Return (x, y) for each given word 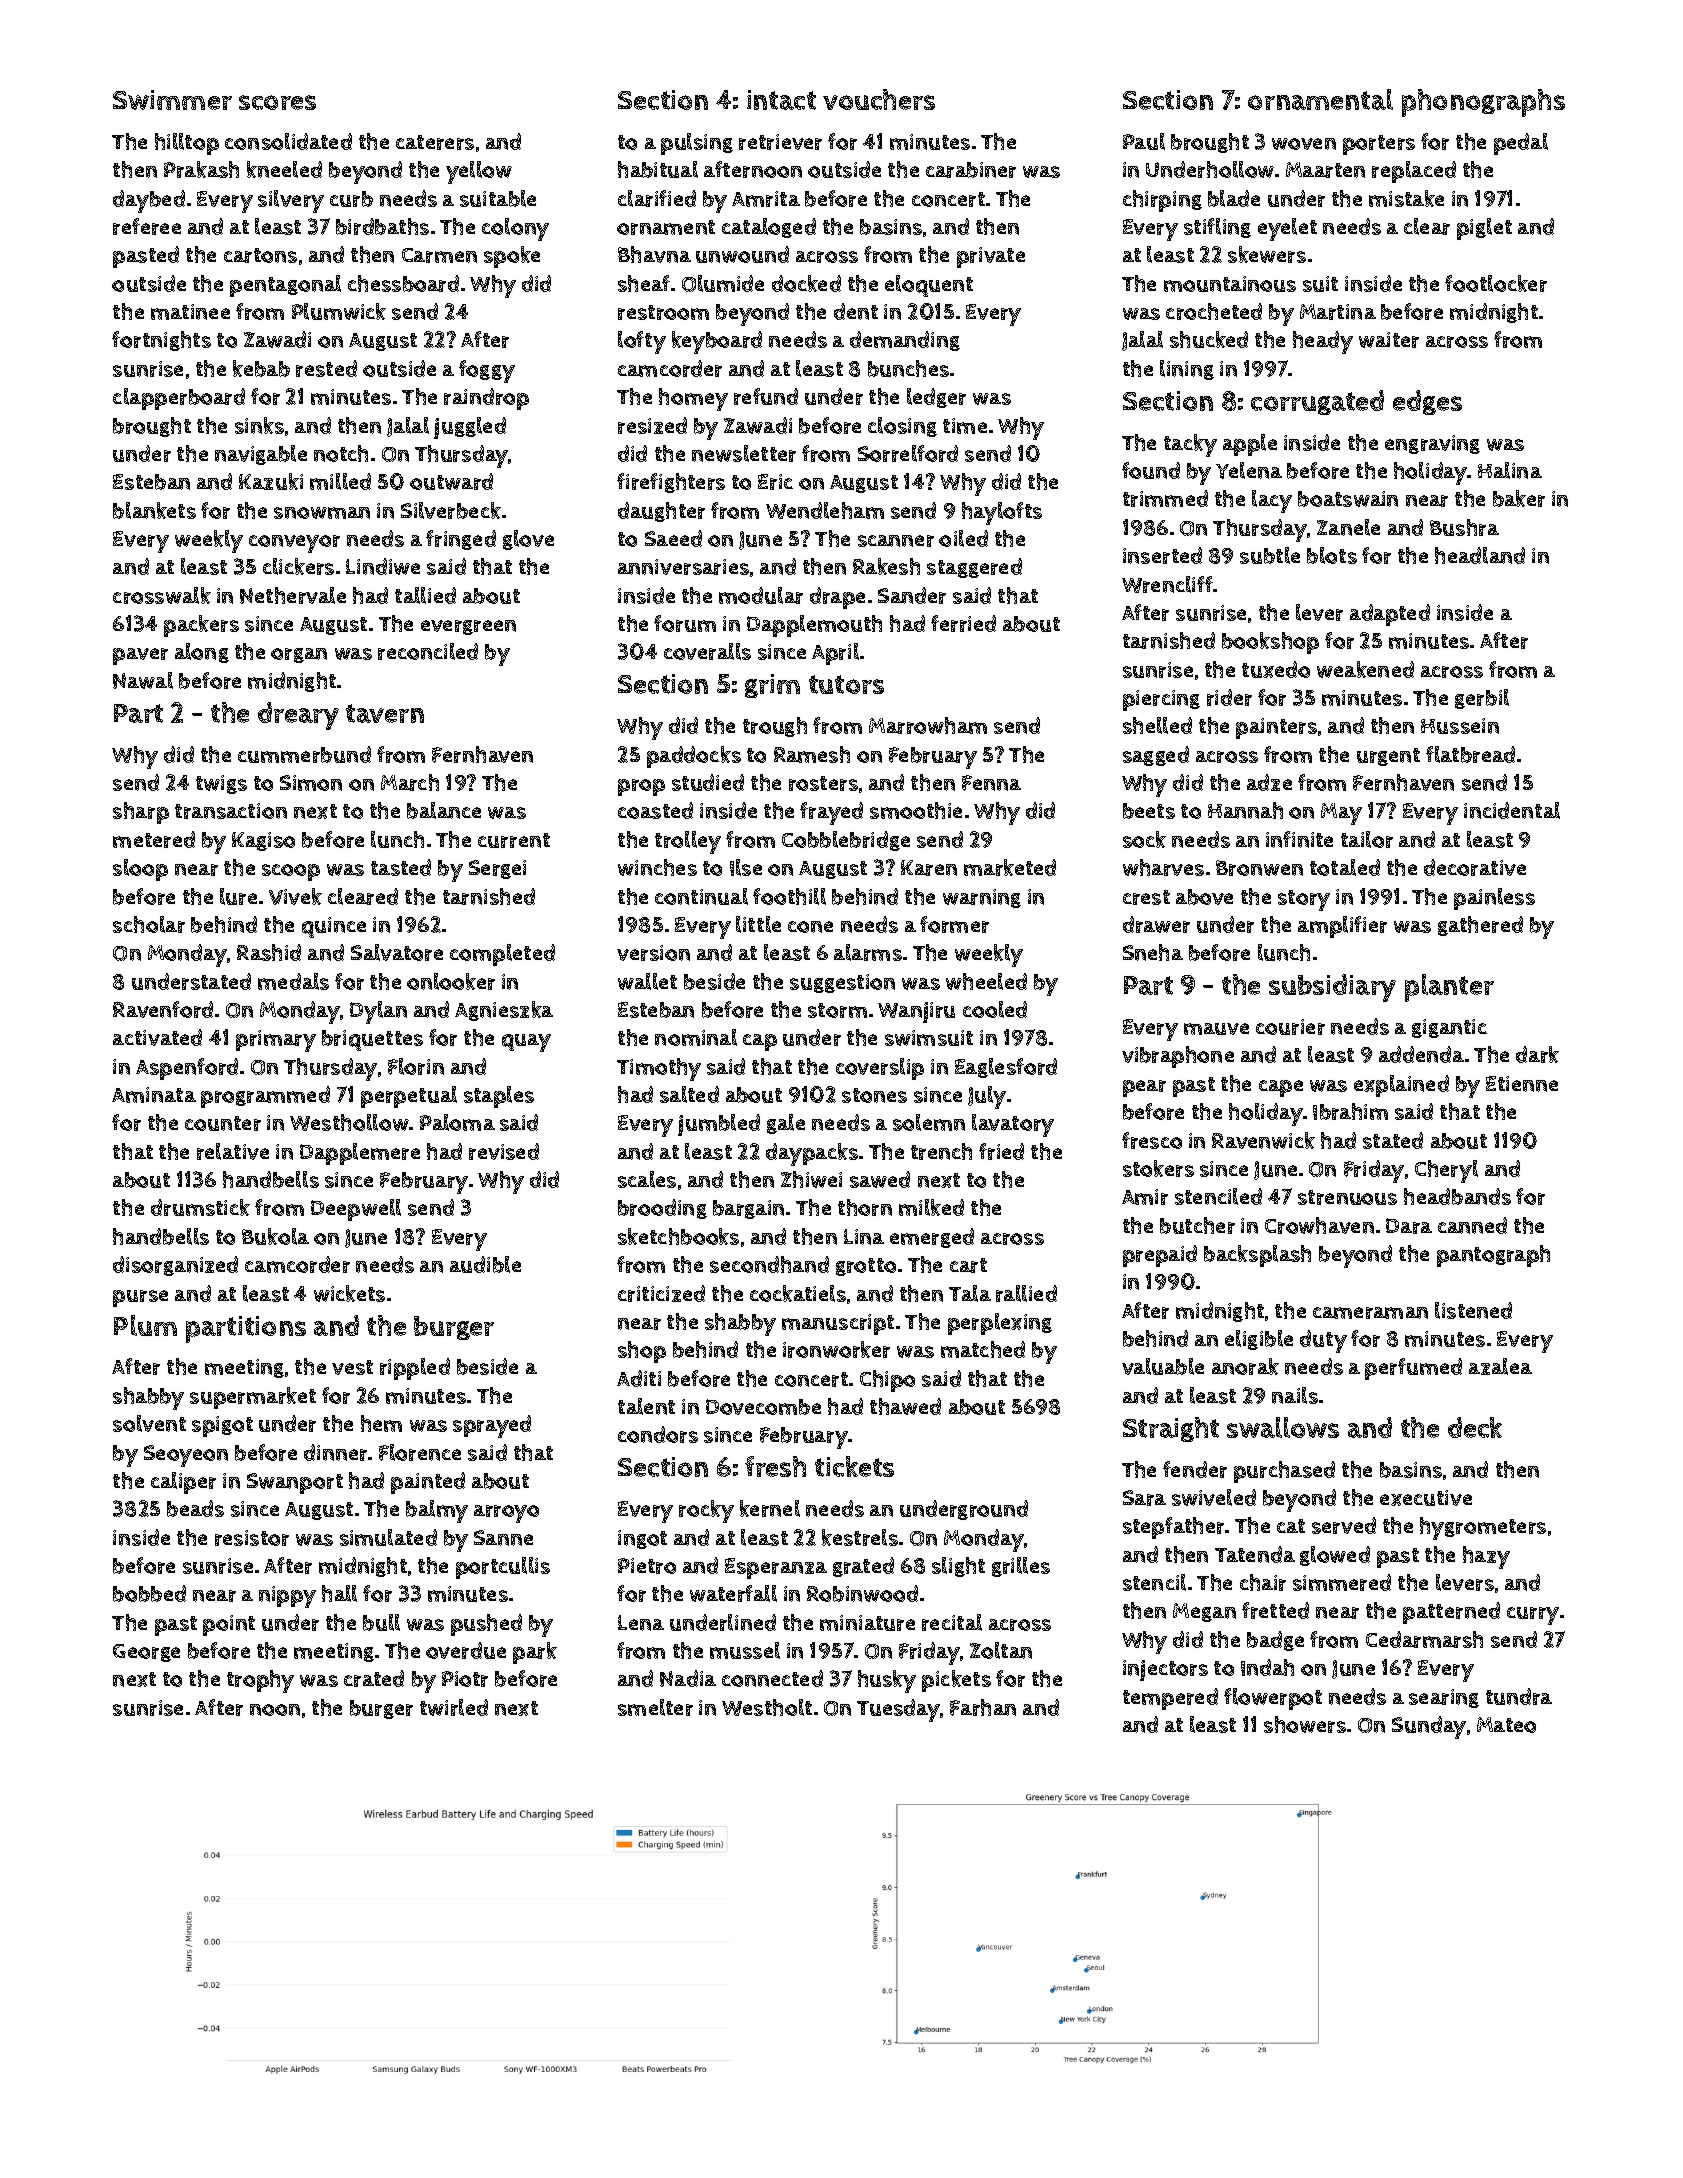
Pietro (647, 1566)
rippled (415, 1369)
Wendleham (825, 510)
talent (646, 1406)
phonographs (1483, 103)
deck (1475, 1427)
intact (781, 100)
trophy (260, 1681)
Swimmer (172, 100)
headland (1480, 555)
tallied (425, 595)
